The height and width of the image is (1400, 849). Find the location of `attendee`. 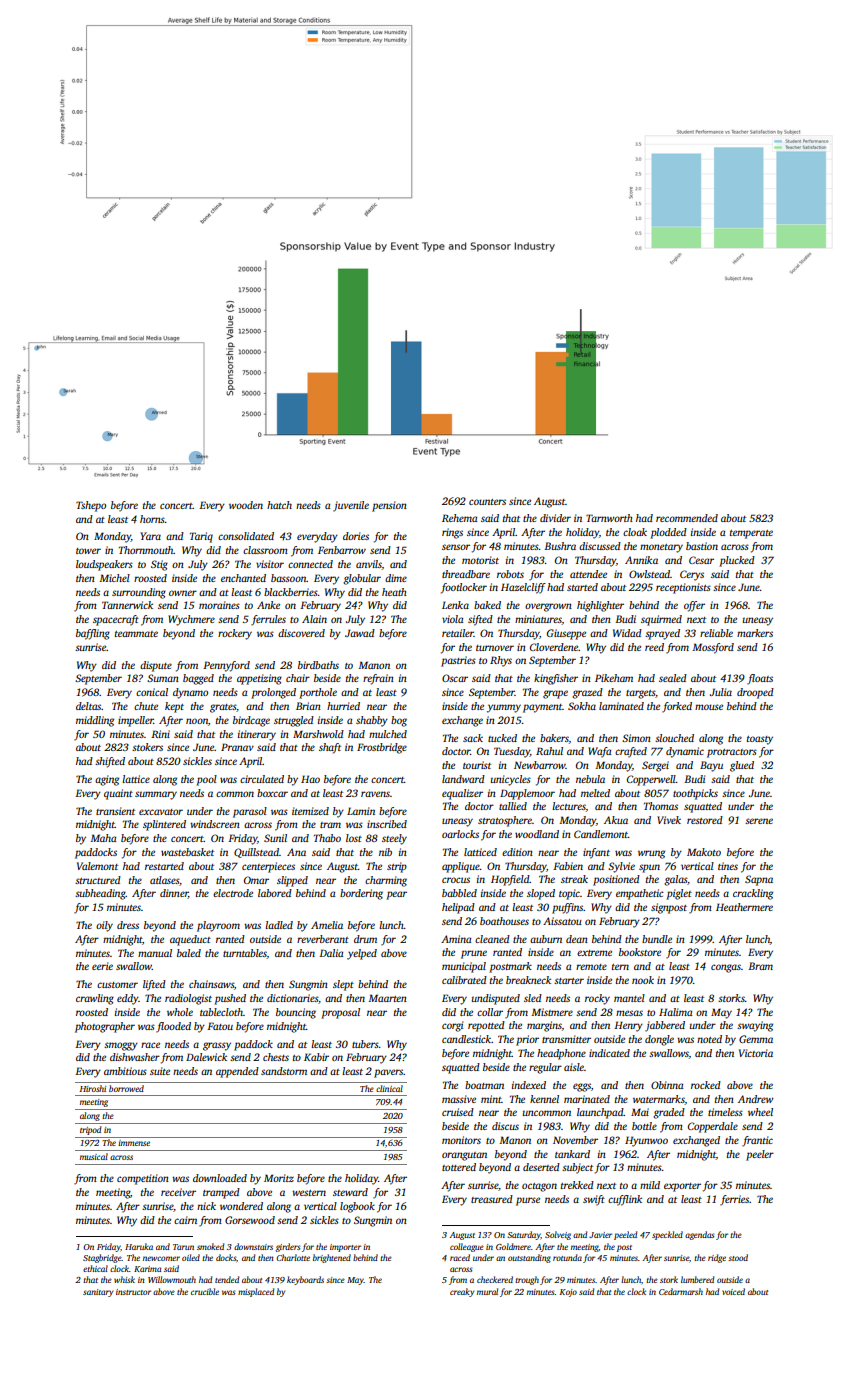

attendee is located at coordinates (588, 574).
